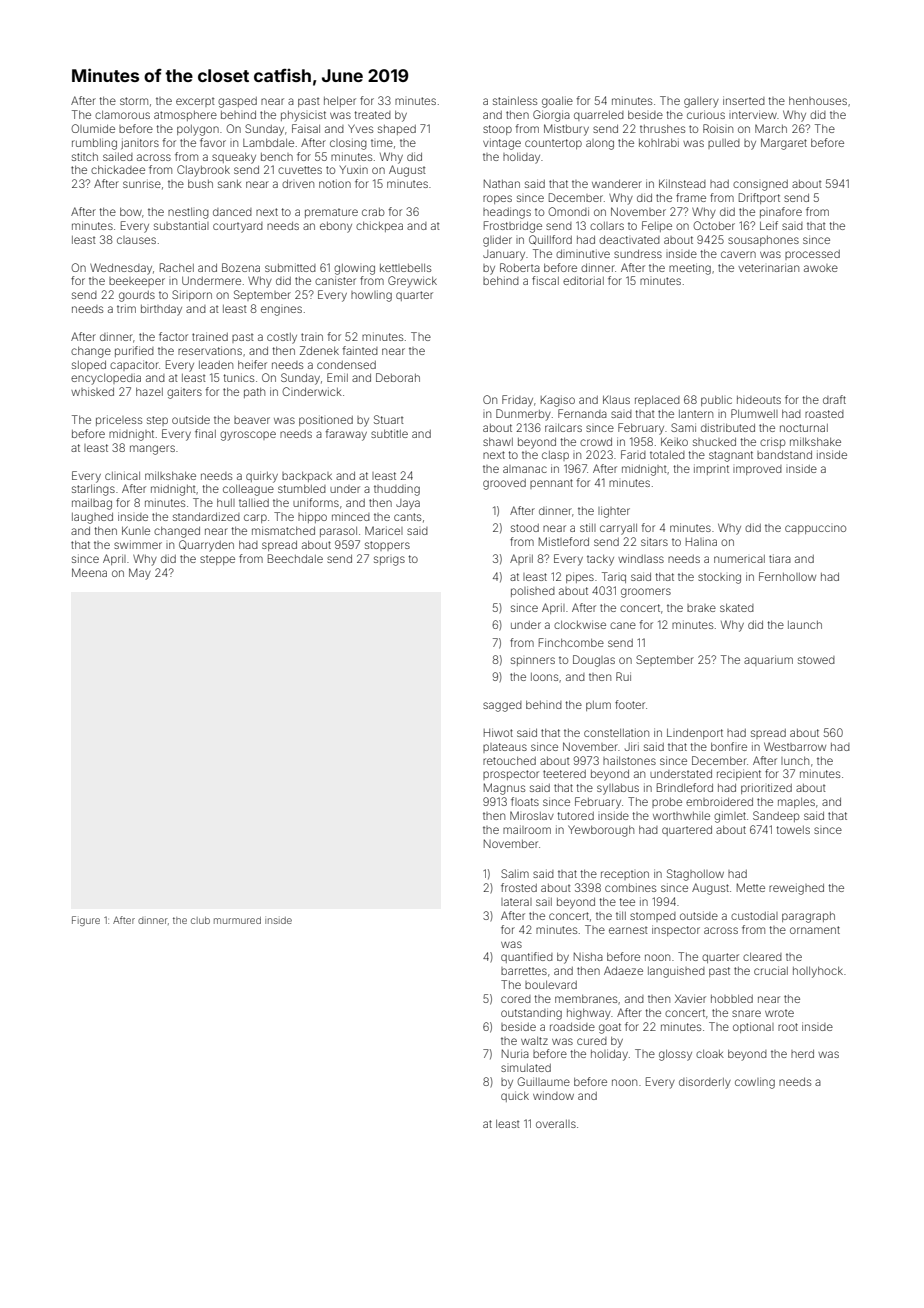 This document has height=1308, width=924. Describe the element at coordinates (340, 102) in the document. I see `helper` at that location.
